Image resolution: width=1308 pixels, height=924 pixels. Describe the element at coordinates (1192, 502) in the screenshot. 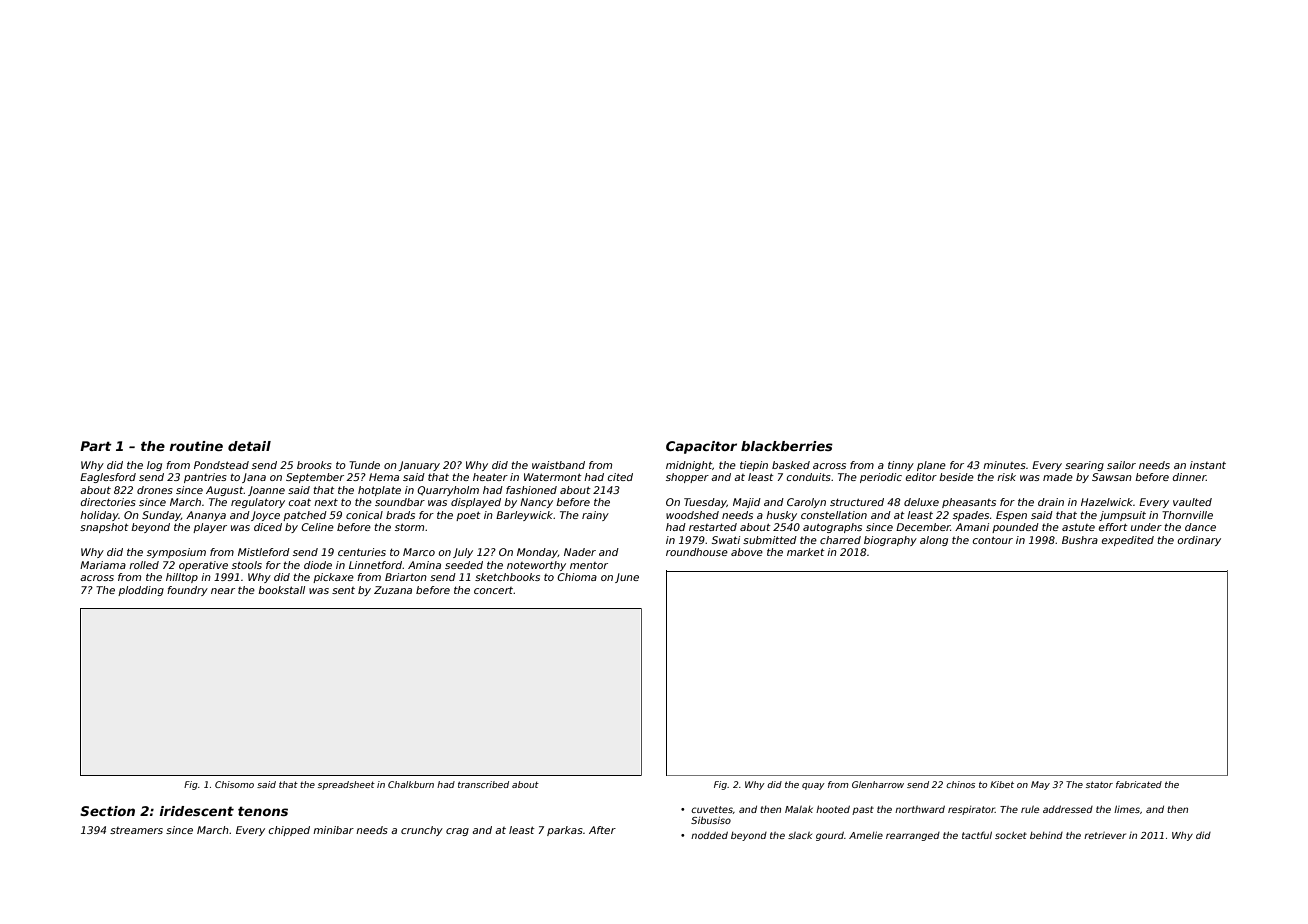

I see `vaulted` at that location.
